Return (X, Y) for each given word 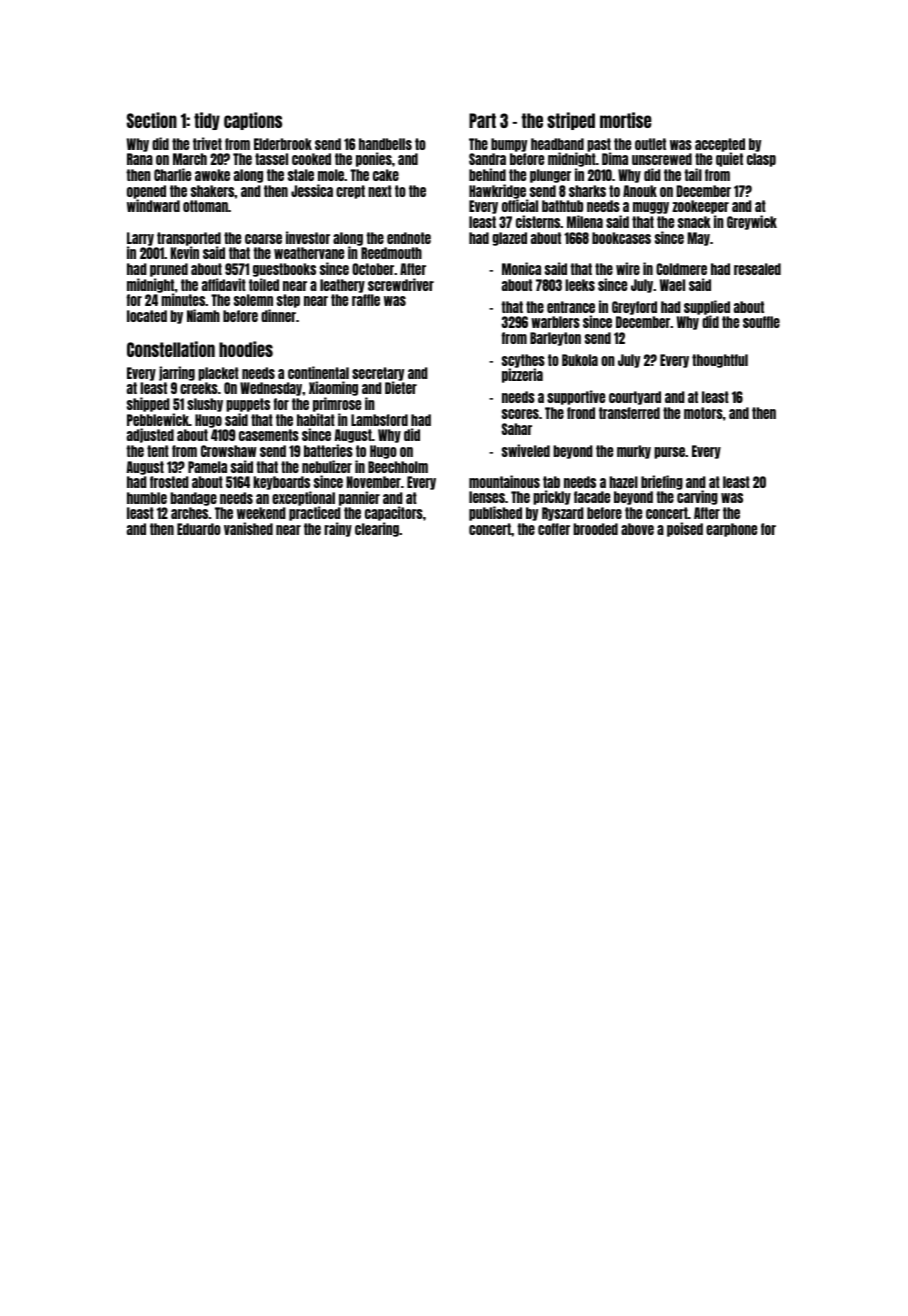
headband (557, 144)
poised (685, 529)
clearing (377, 529)
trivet (207, 143)
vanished (248, 528)
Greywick (752, 222)
